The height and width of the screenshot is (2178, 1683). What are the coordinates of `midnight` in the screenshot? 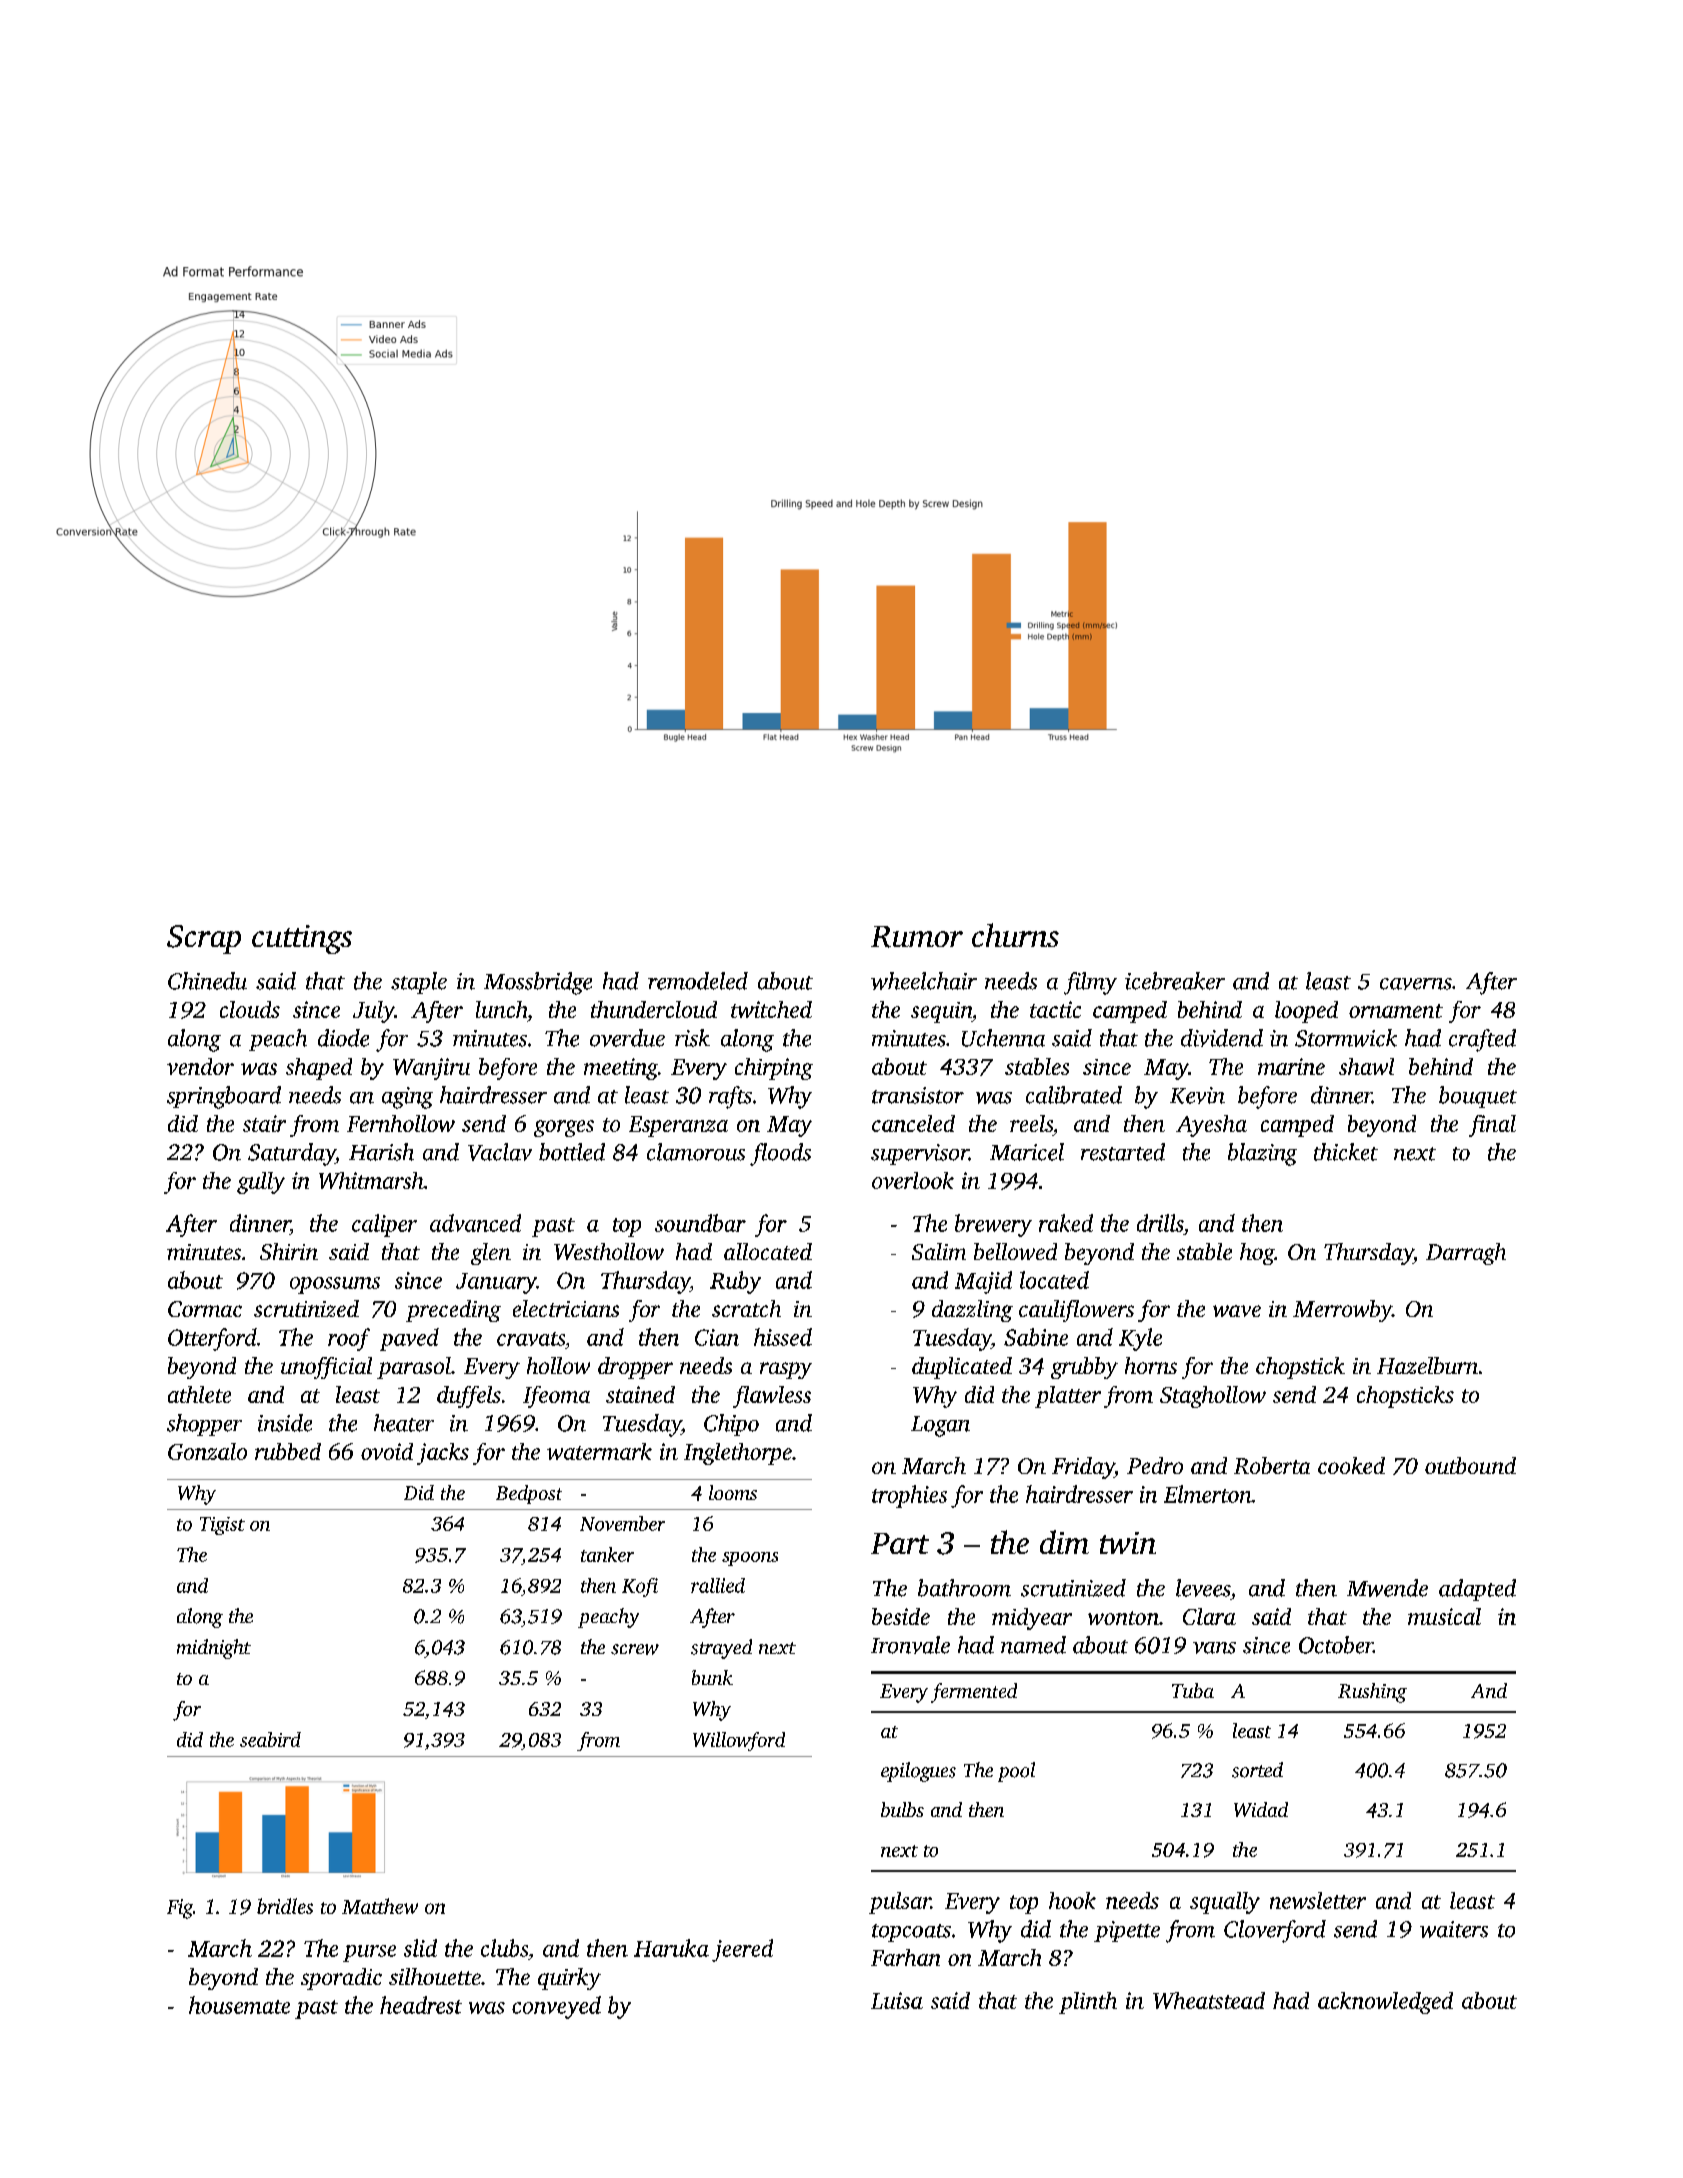 It's located at (214, 1649).
